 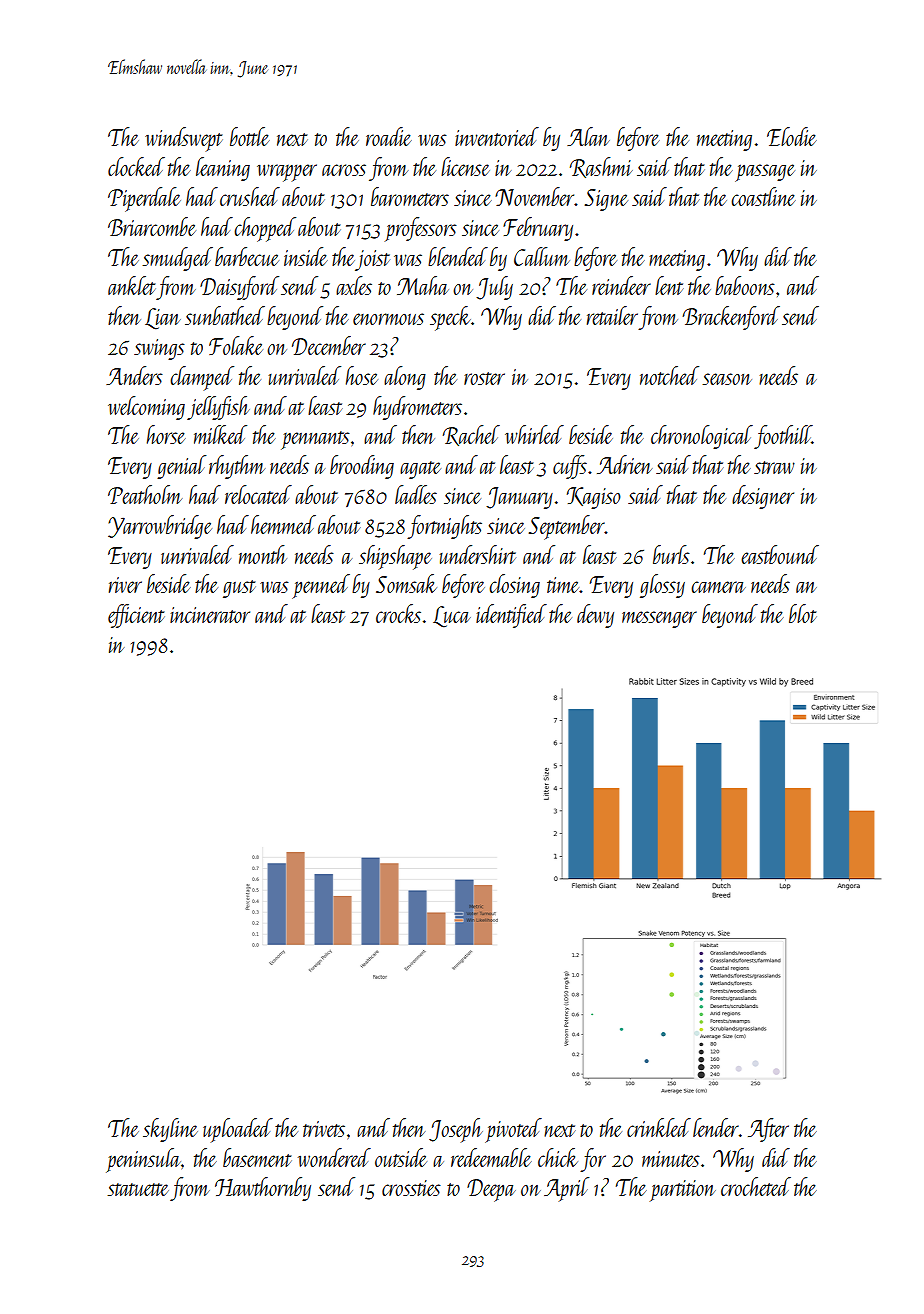 I want to click on roster, so click(x=484, y=378).
